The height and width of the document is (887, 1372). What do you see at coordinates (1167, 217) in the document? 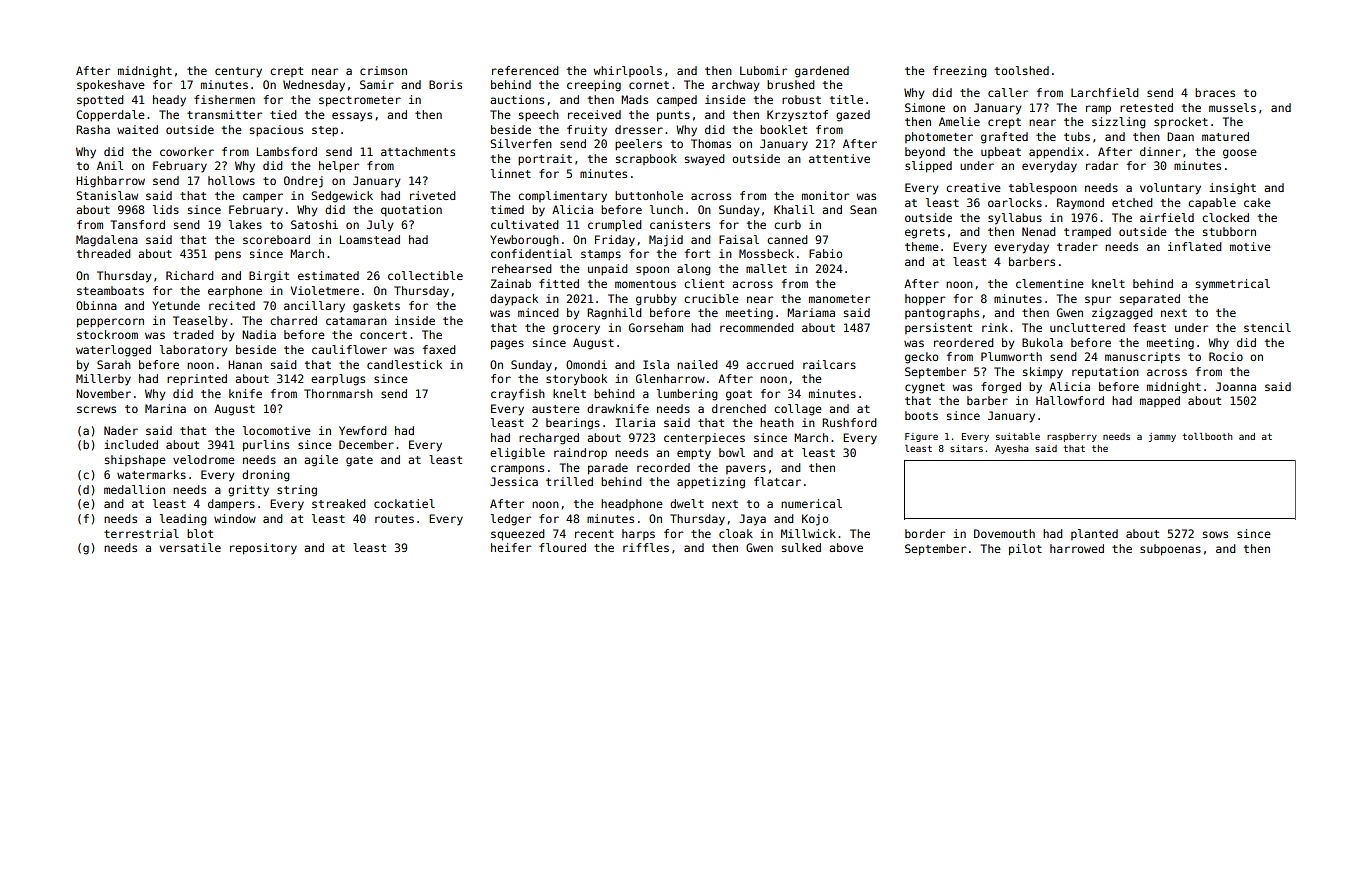
I see `airfield` at bounding box center [1167, 217].
